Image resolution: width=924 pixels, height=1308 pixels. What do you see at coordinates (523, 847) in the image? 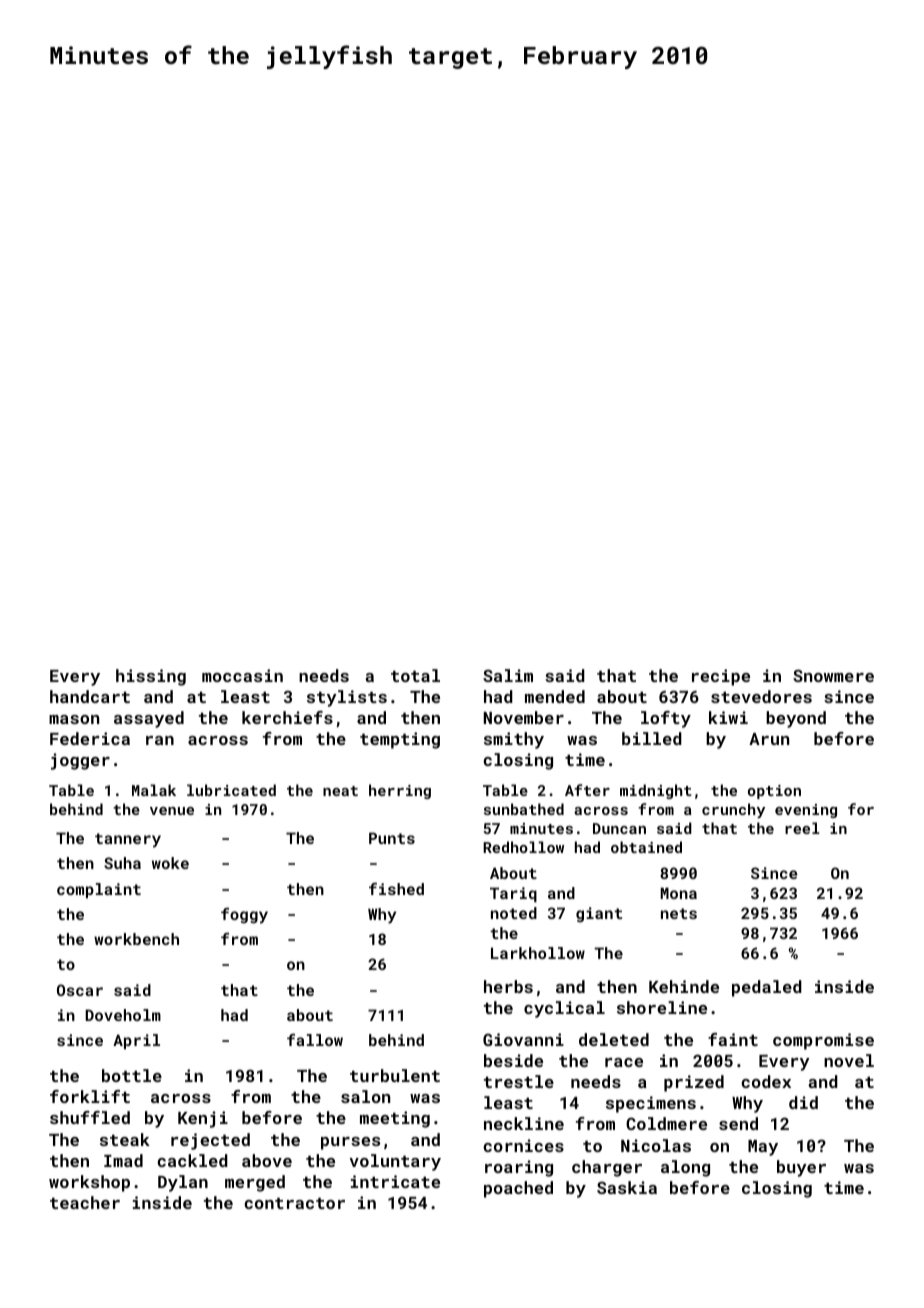
I see `Redhollow` at bounding box center [523, 847].
